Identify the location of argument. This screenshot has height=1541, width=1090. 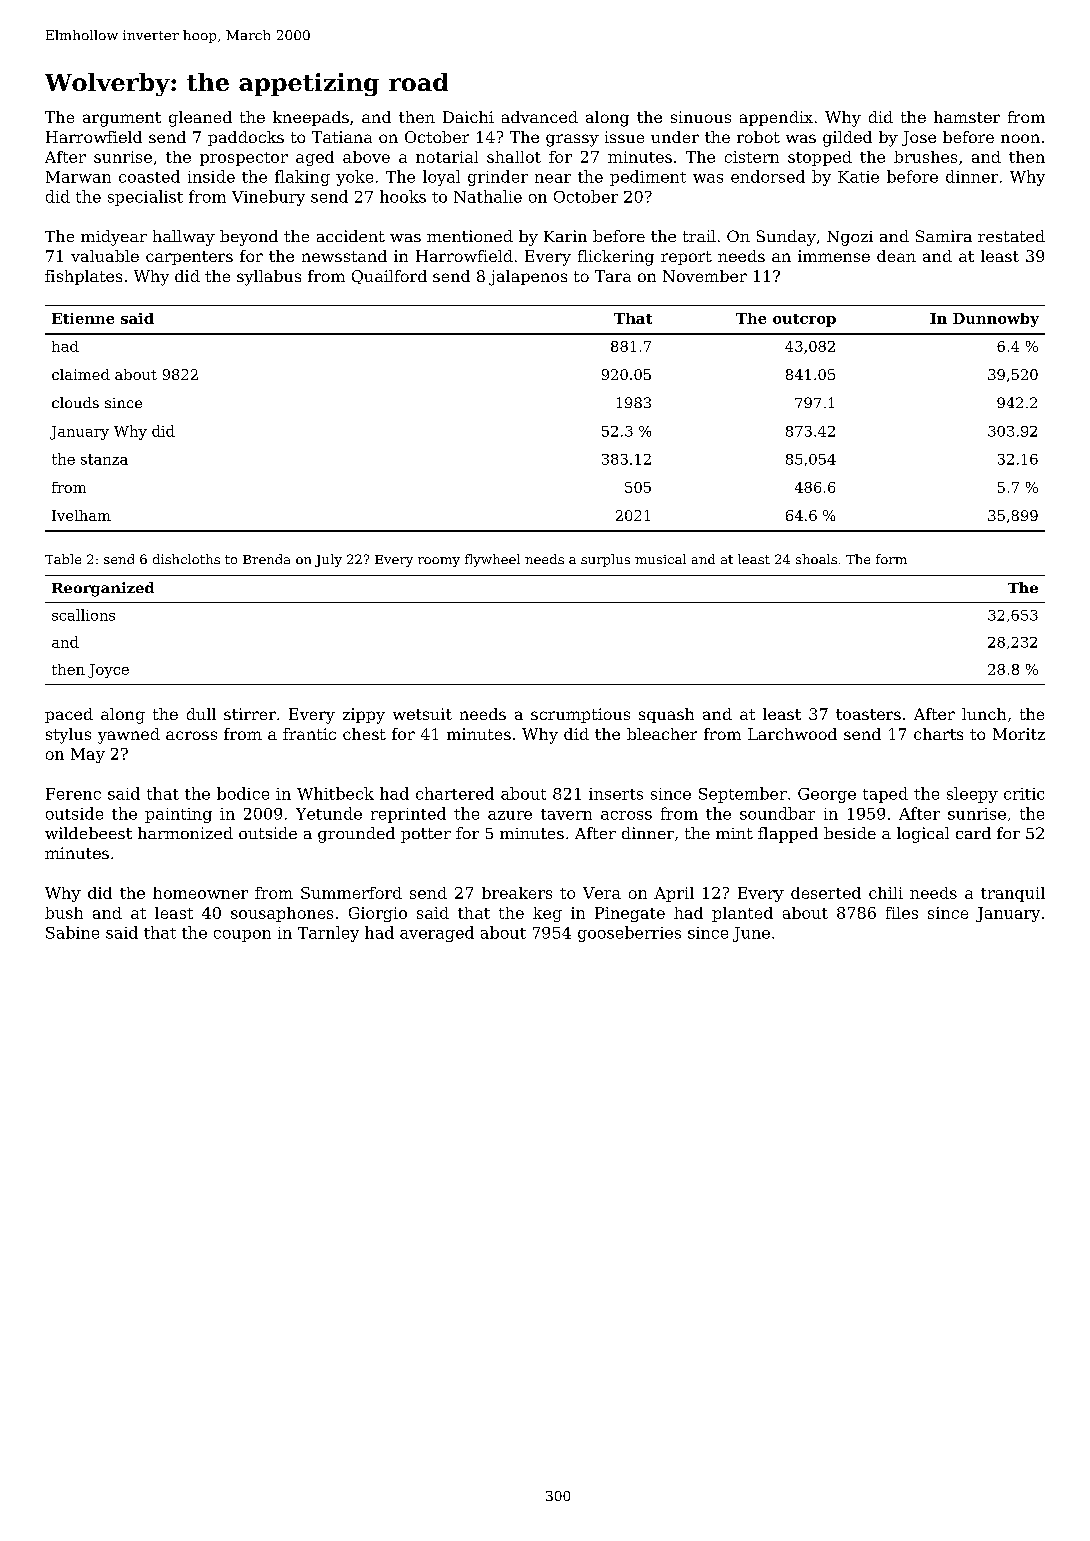
(122, 119).
